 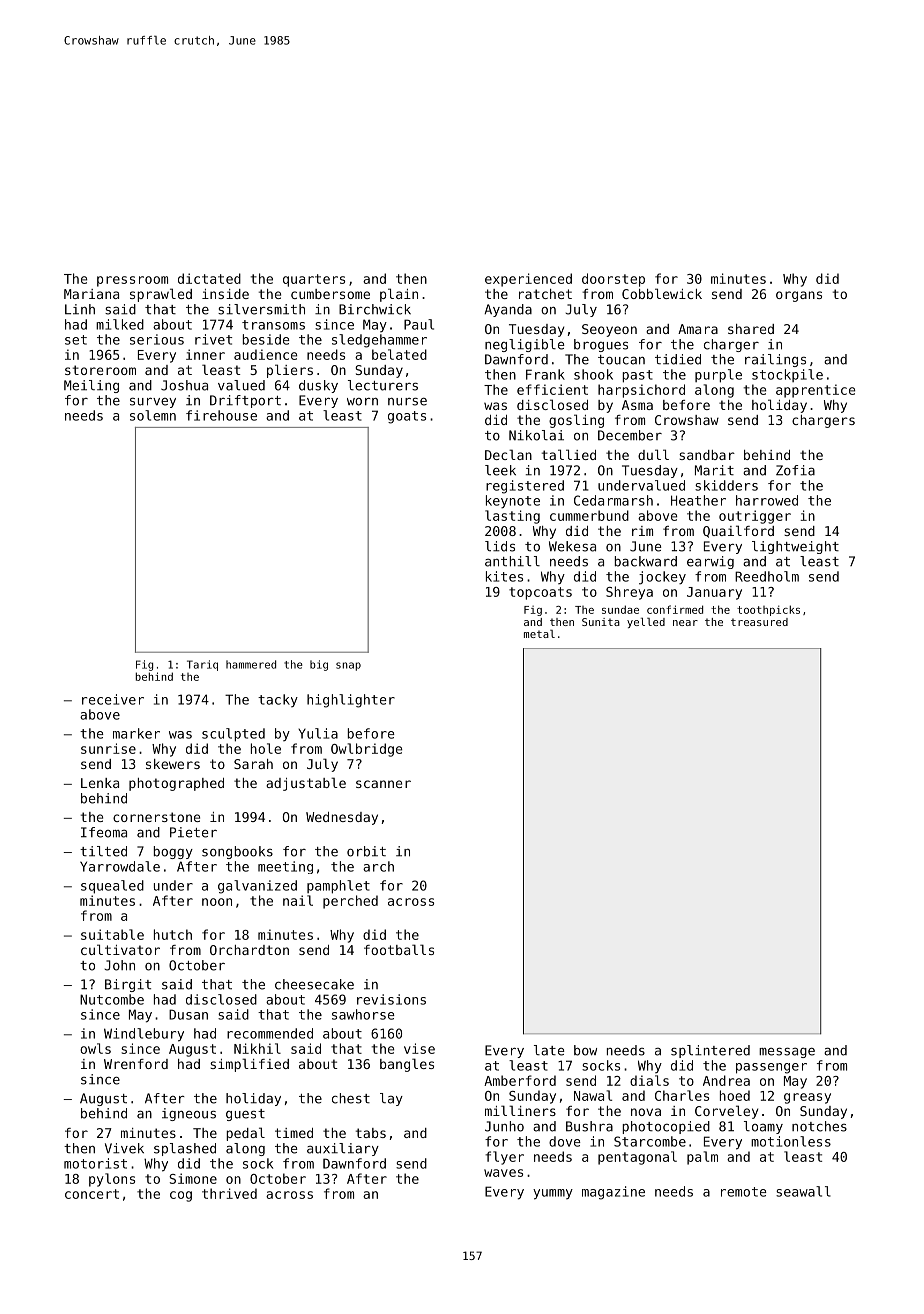 What do you see at coordinates (229, 1193) in the page?
I see `thrived` at bounding box center [229, 1193].
